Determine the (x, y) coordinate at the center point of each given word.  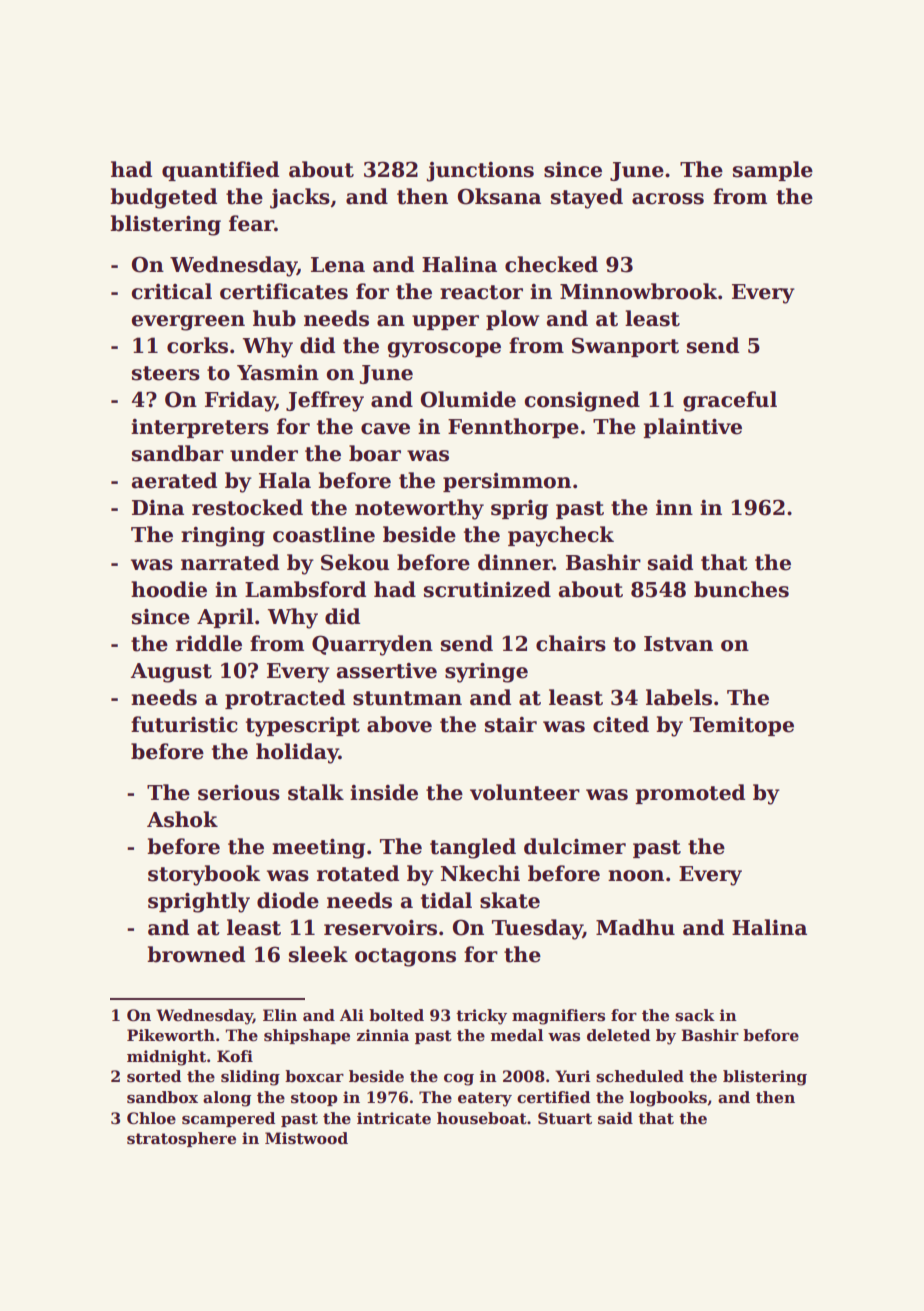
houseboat (482, 1118)
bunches (741, 589)
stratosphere (181, 1139)
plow (513, 320)
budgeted (163, 198)
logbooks (668, 1099)
